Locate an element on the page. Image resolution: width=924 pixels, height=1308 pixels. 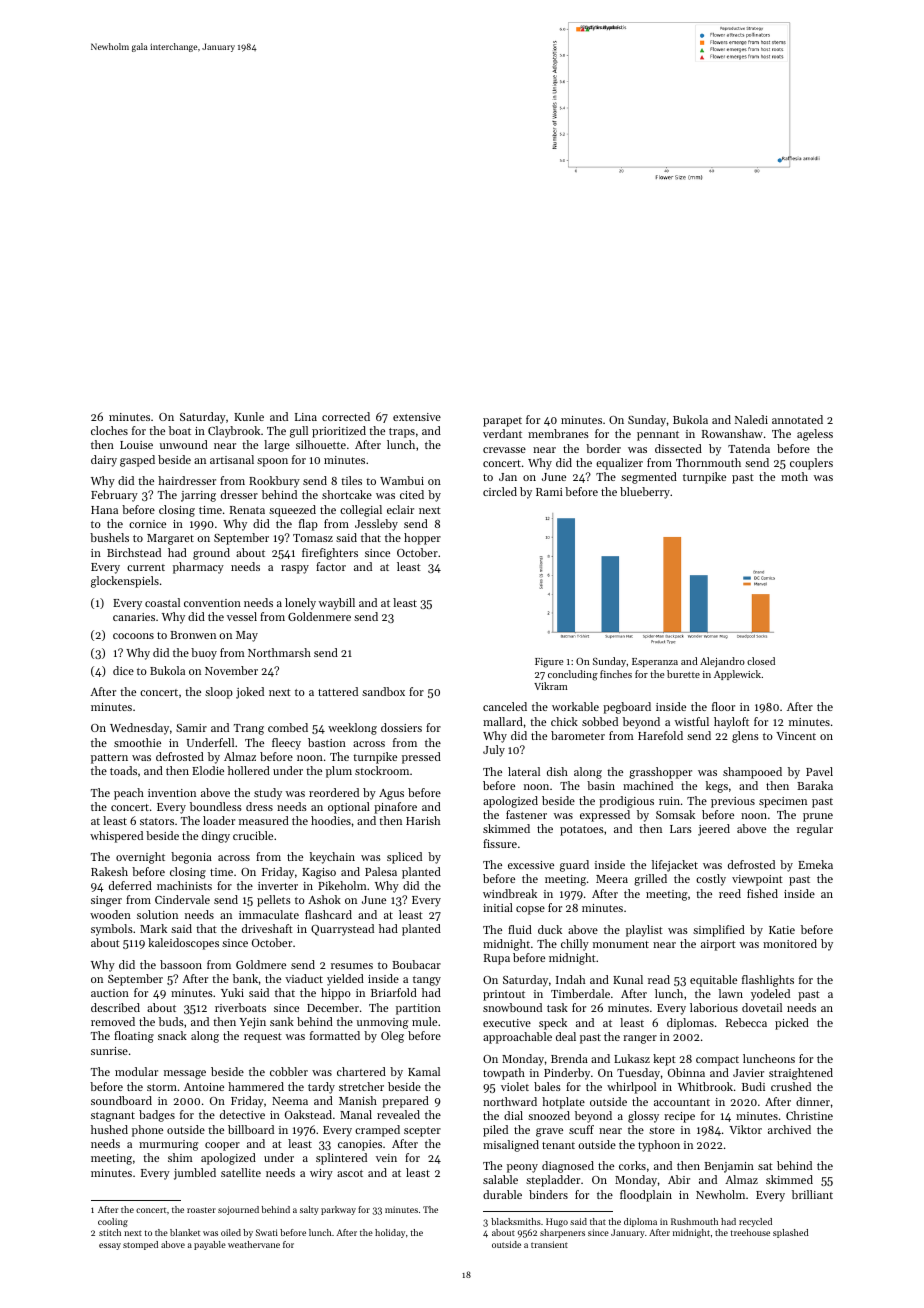
kept is located at coordinates (664, 1060).
